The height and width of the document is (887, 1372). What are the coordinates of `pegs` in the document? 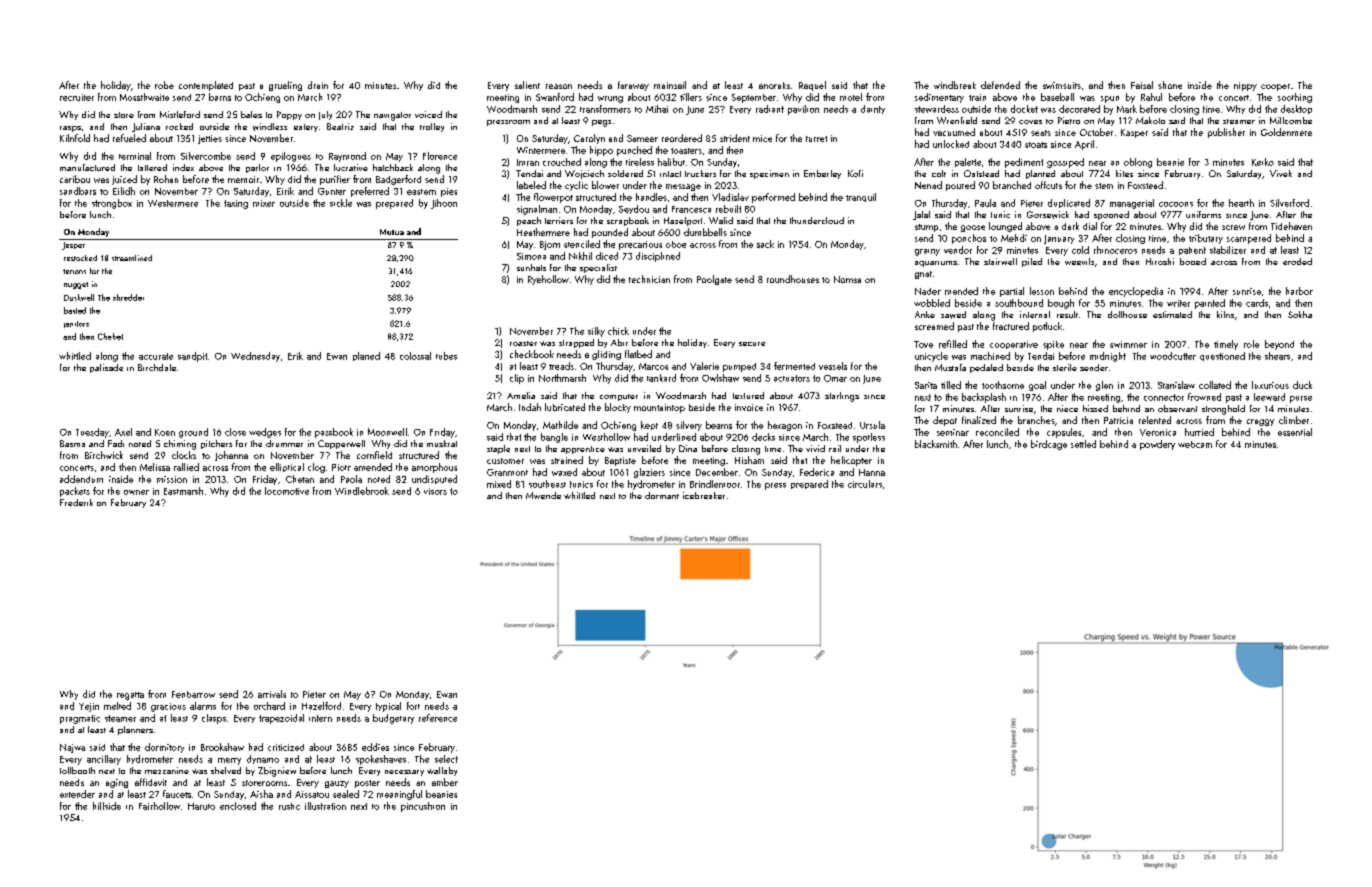 It's located at (601, 123).
